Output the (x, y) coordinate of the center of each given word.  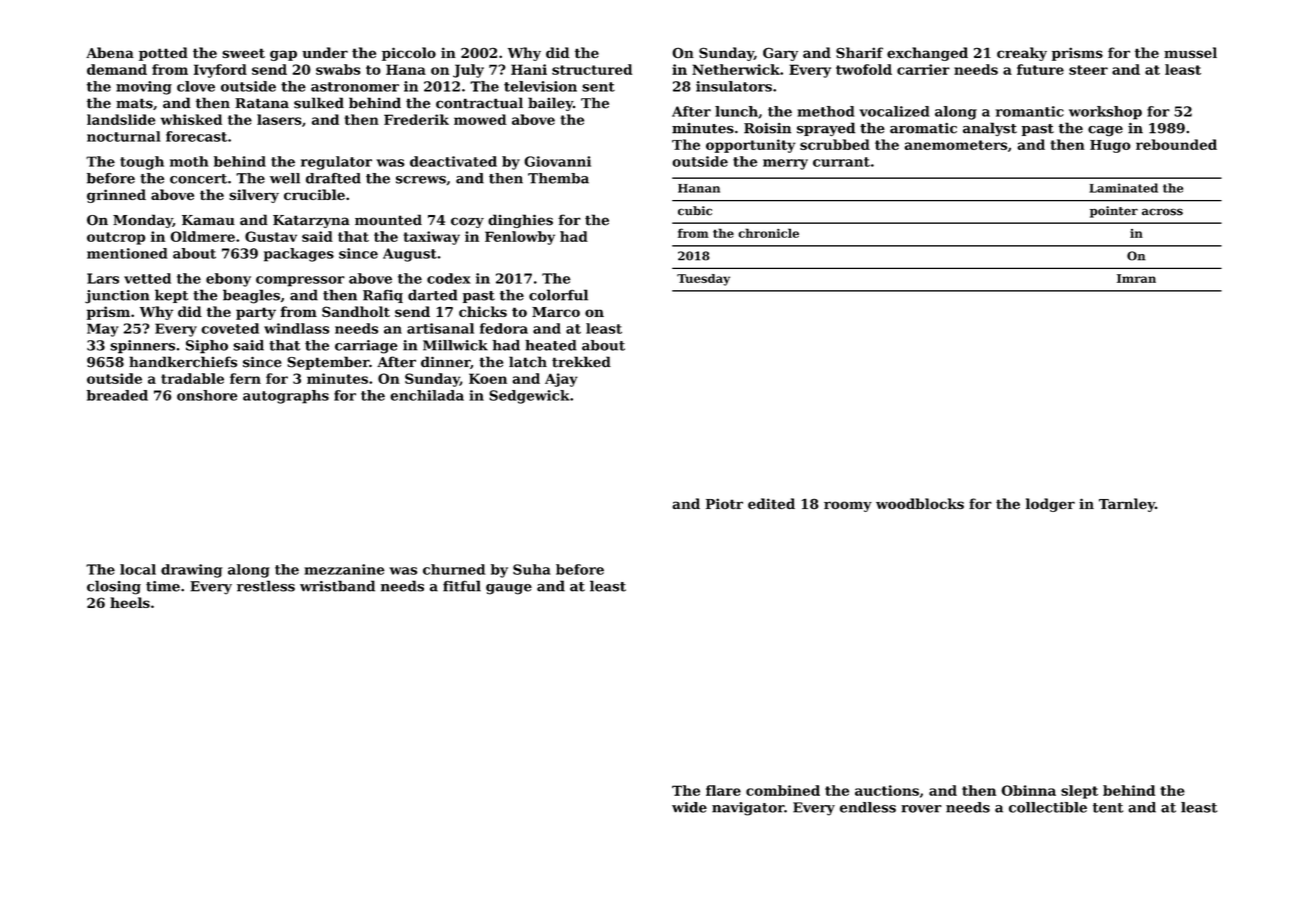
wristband (337, 586)
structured (592, 69)
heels (130, 602)
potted (163, 54)
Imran (1136, 278)
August (410, 255)
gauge (509, 589)
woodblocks (920, 503)
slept (1079, 792)
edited (771, 503)
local (138, 569)
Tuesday (703, 280)
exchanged (927, 54)
